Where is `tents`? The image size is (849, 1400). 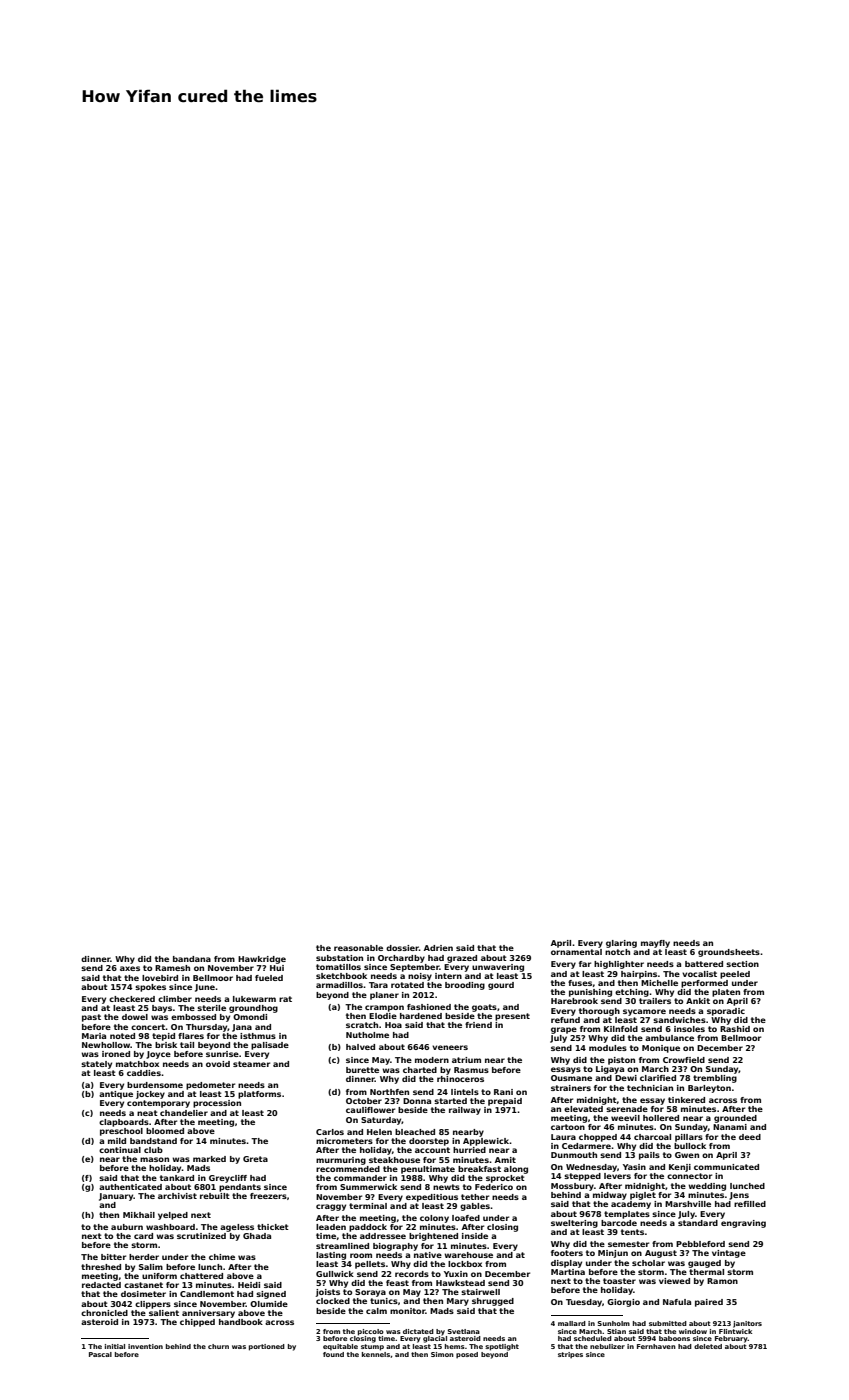 tents is located at coordinates (632, 1232).
